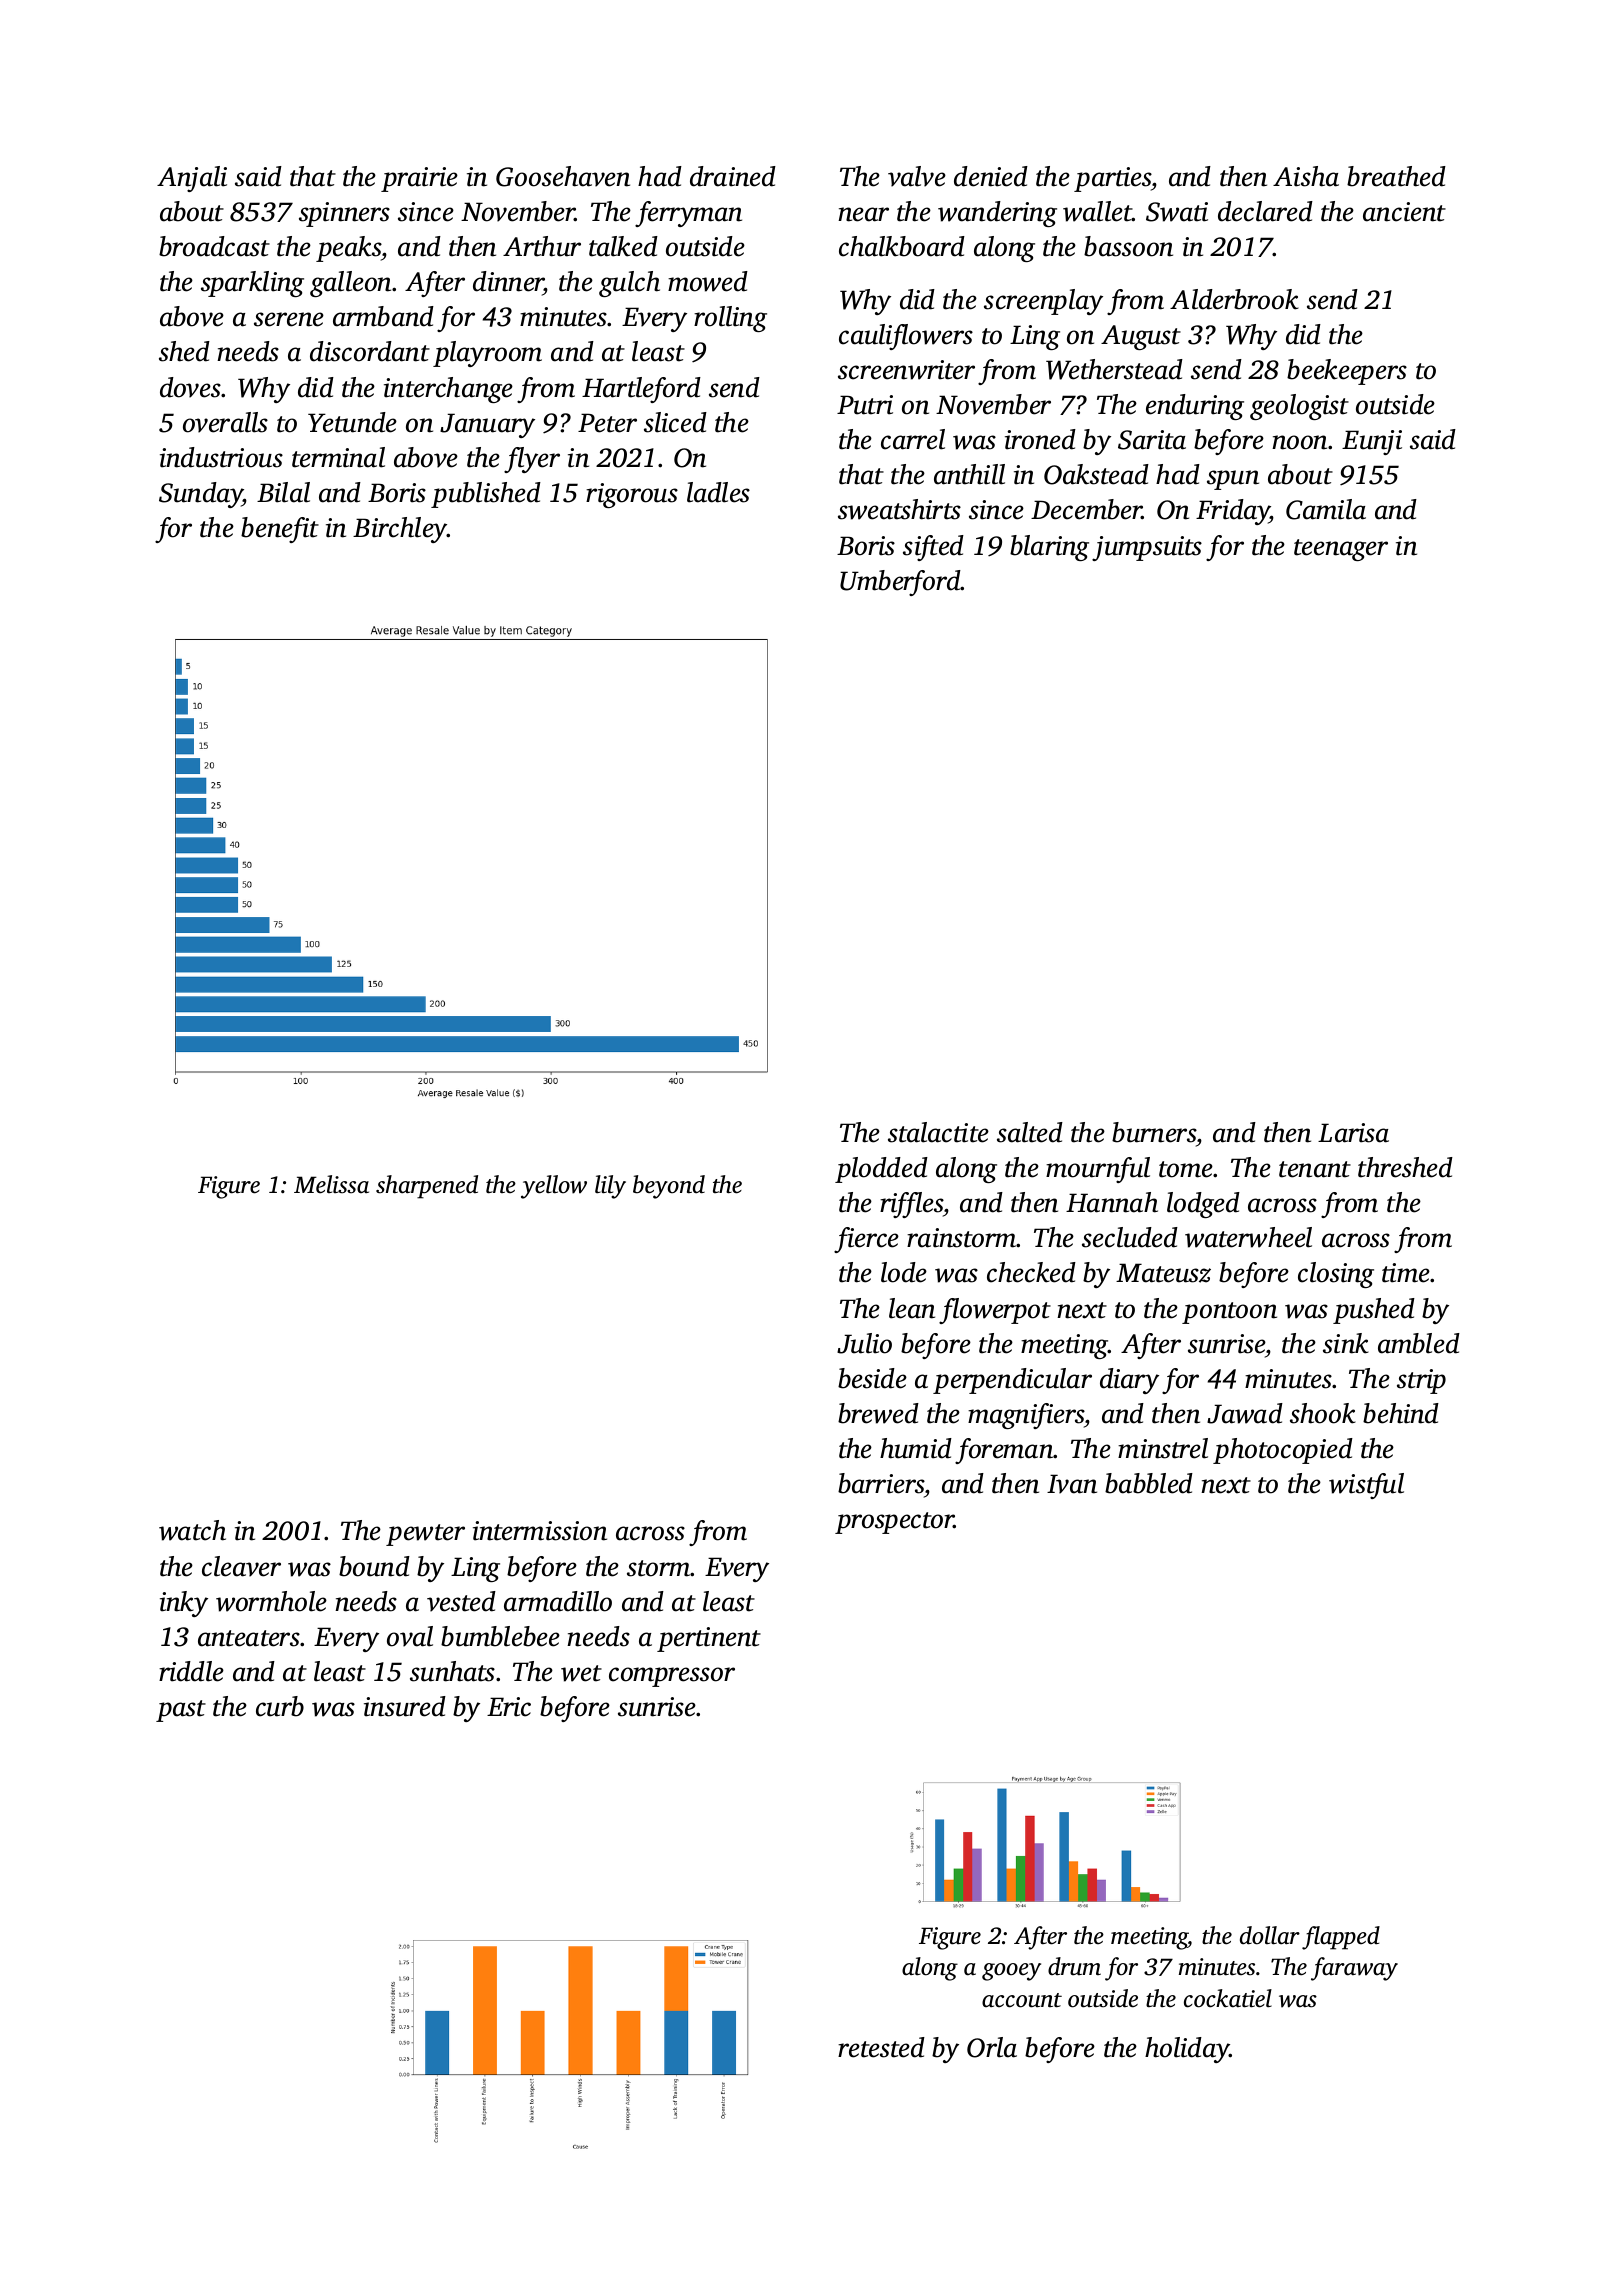  Describe the element at coordinates (1353, 1133) in the image. I see `Larisa` at that location.
